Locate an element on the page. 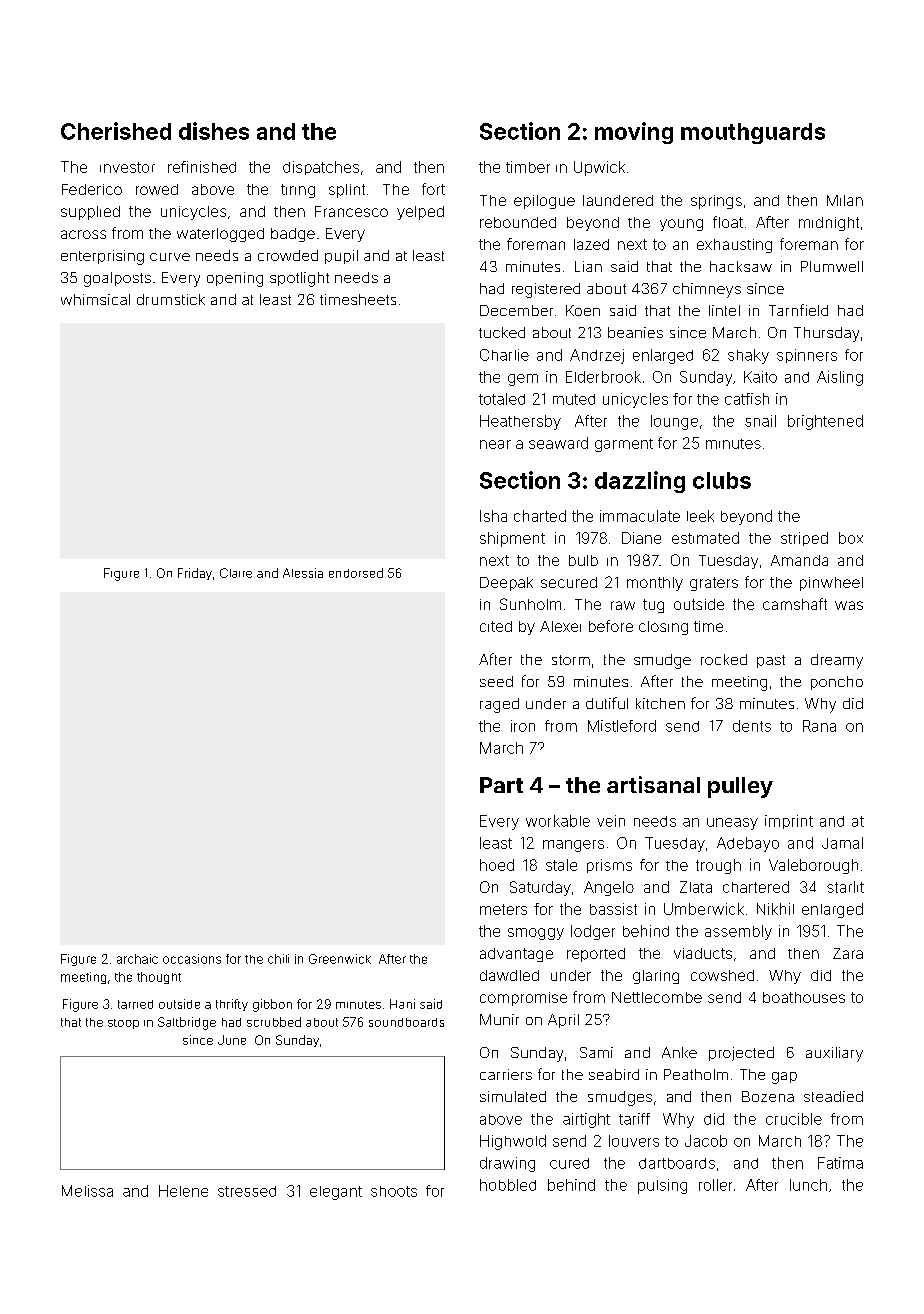 This page has width=924, height=1314. Plumwell is located at coordinates (832, 266).
